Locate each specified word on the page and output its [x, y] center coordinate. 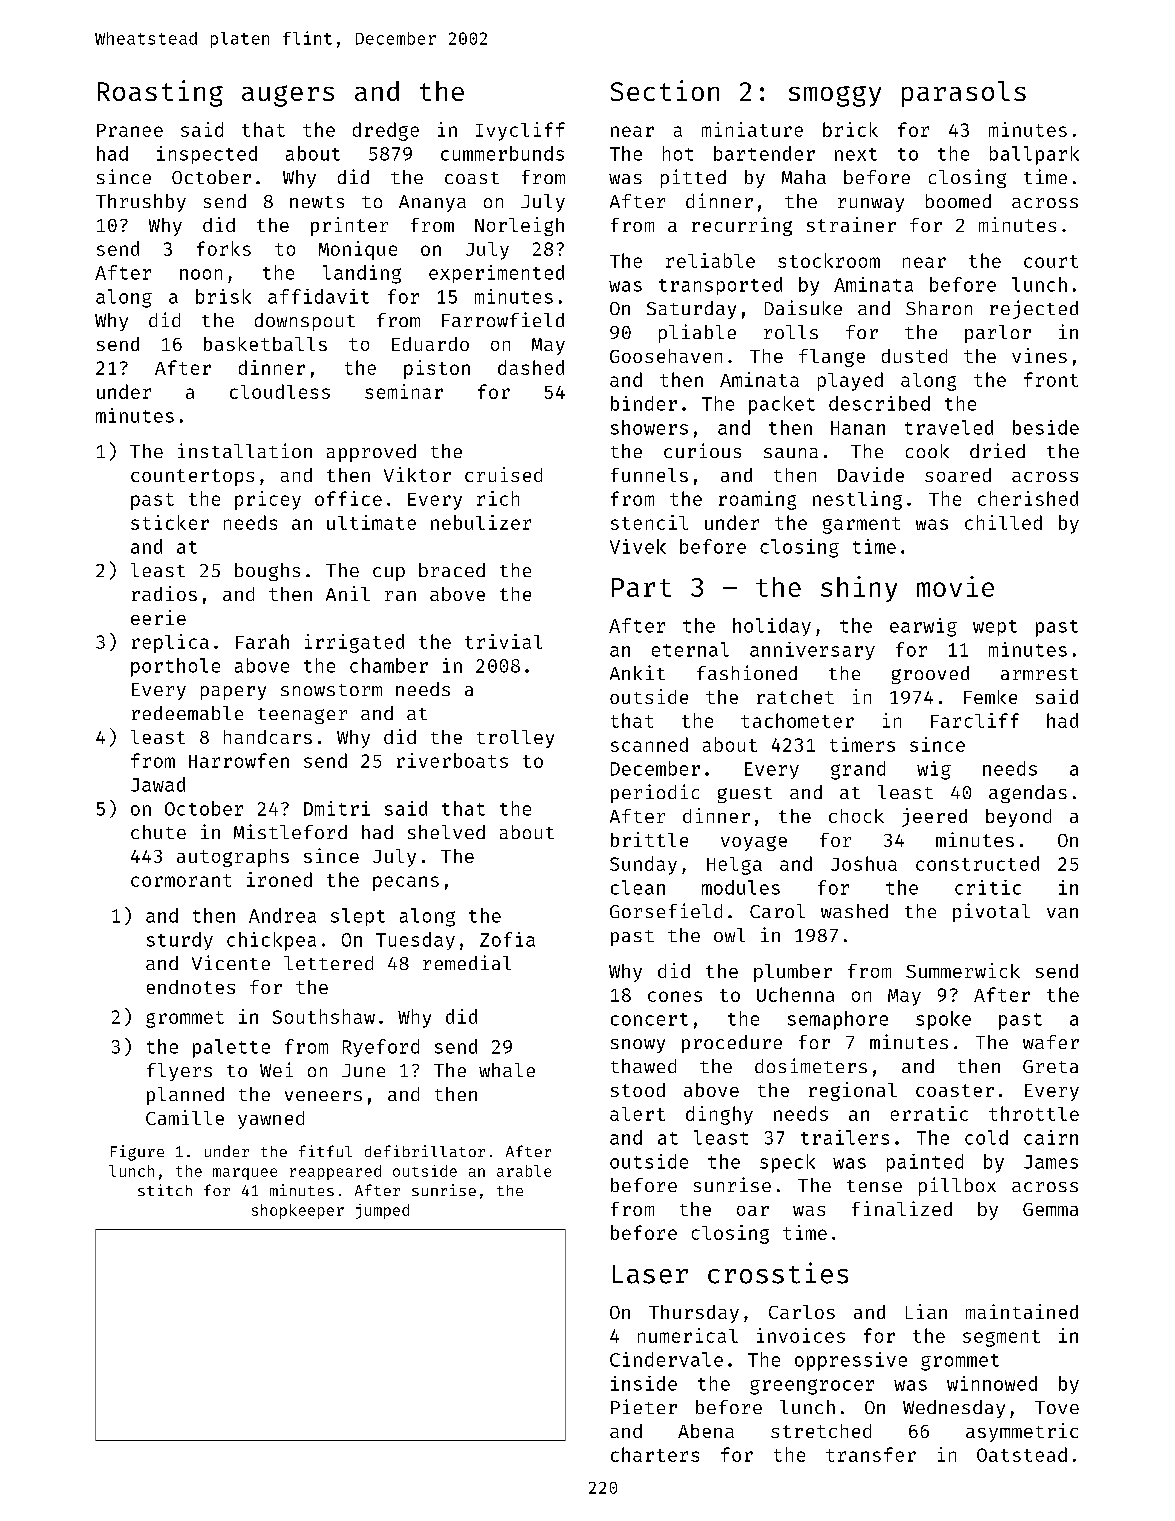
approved [371, 453]
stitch [165, 1190]
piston [437, 369]
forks [224, 248]
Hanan [858, 428]
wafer [1051, 1042]
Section [665, 90]
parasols [964, 94]
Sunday [643, 865]
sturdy [180, 941]
